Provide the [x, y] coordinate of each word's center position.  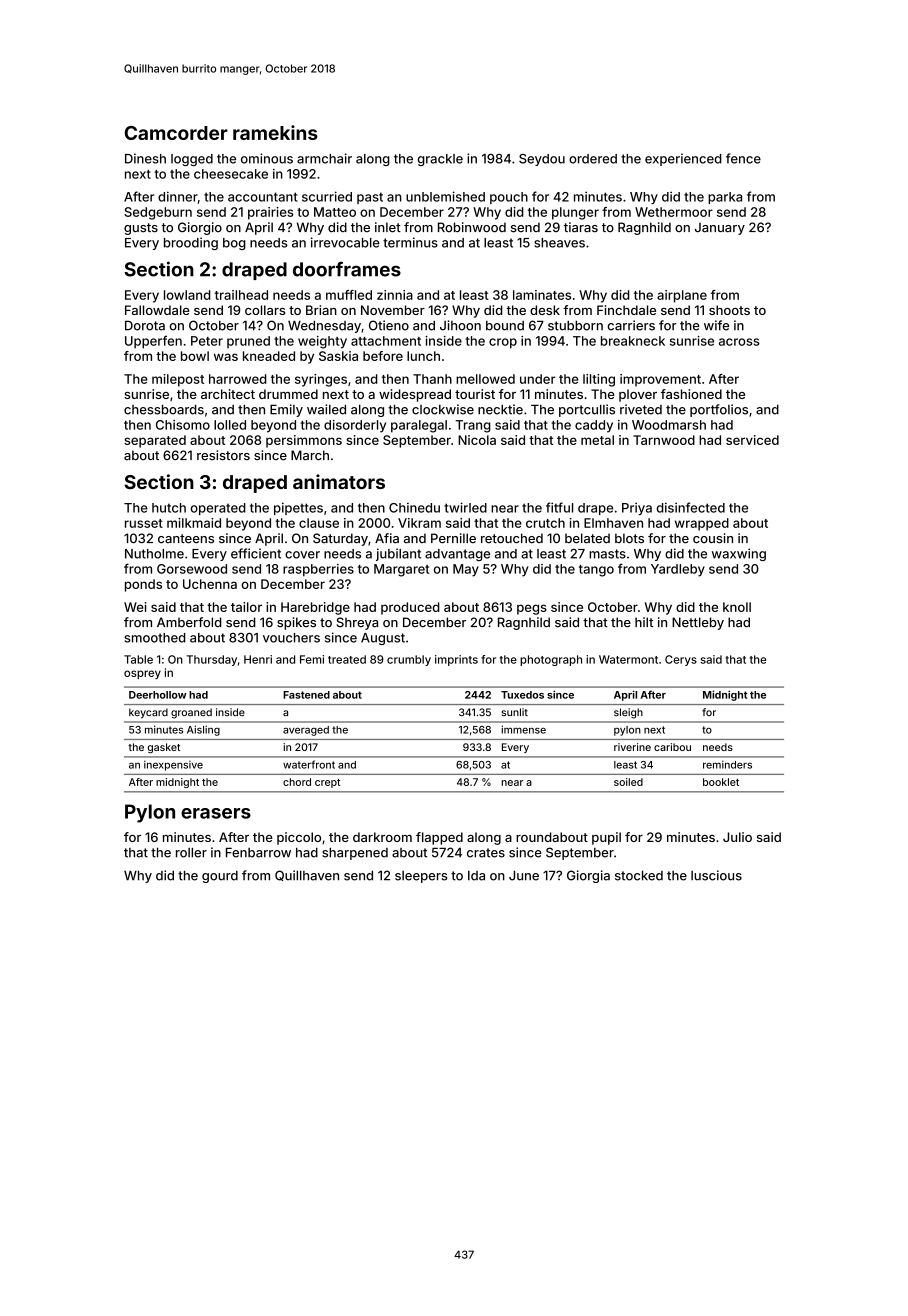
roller [191, 852]
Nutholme [154, 554]
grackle [440, 160]
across [739, 342]
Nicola [477, 440]
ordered [593, 159]
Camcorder [176, 133]
